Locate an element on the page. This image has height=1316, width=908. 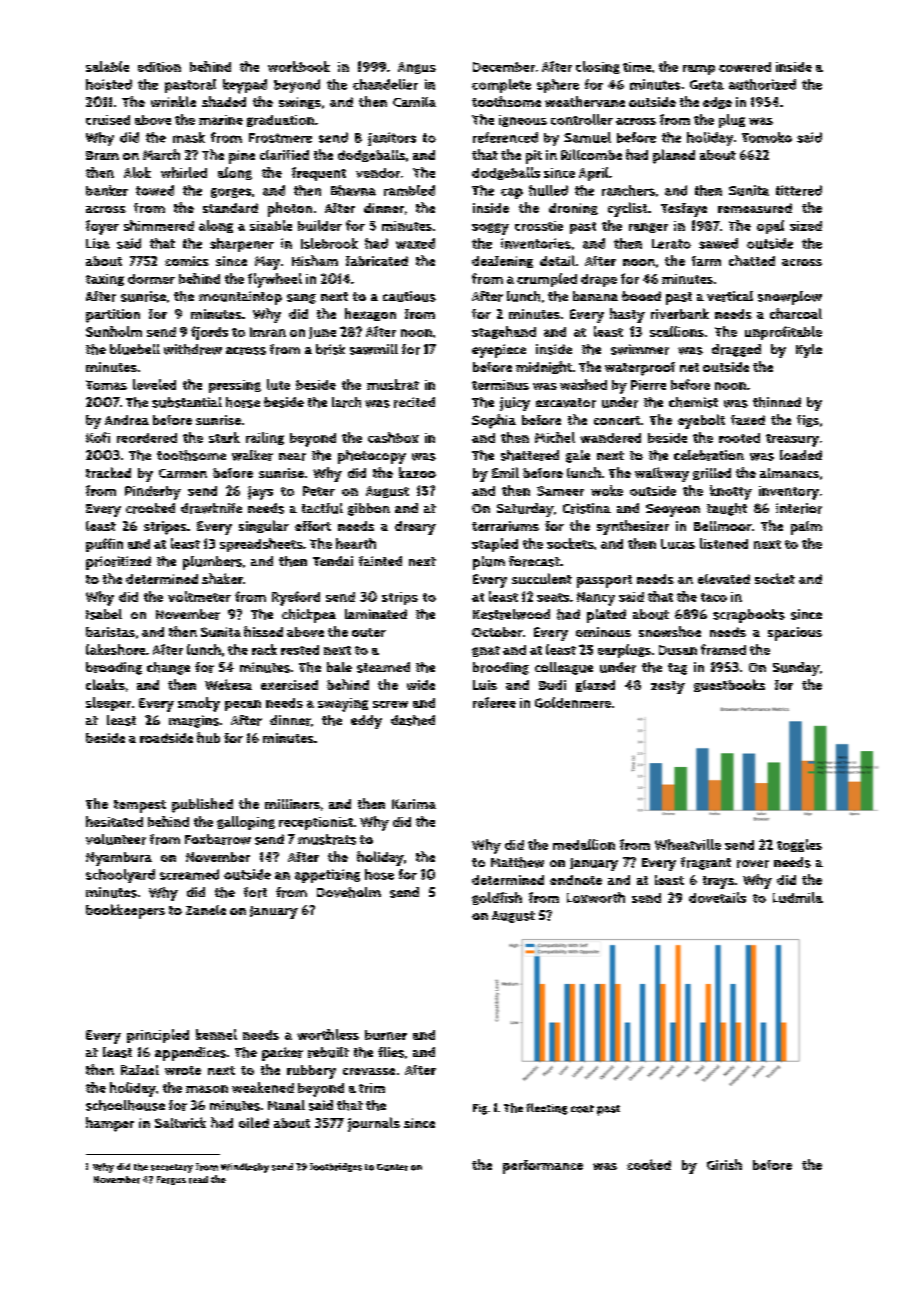
laminated is located at coordinates (376, 614).
